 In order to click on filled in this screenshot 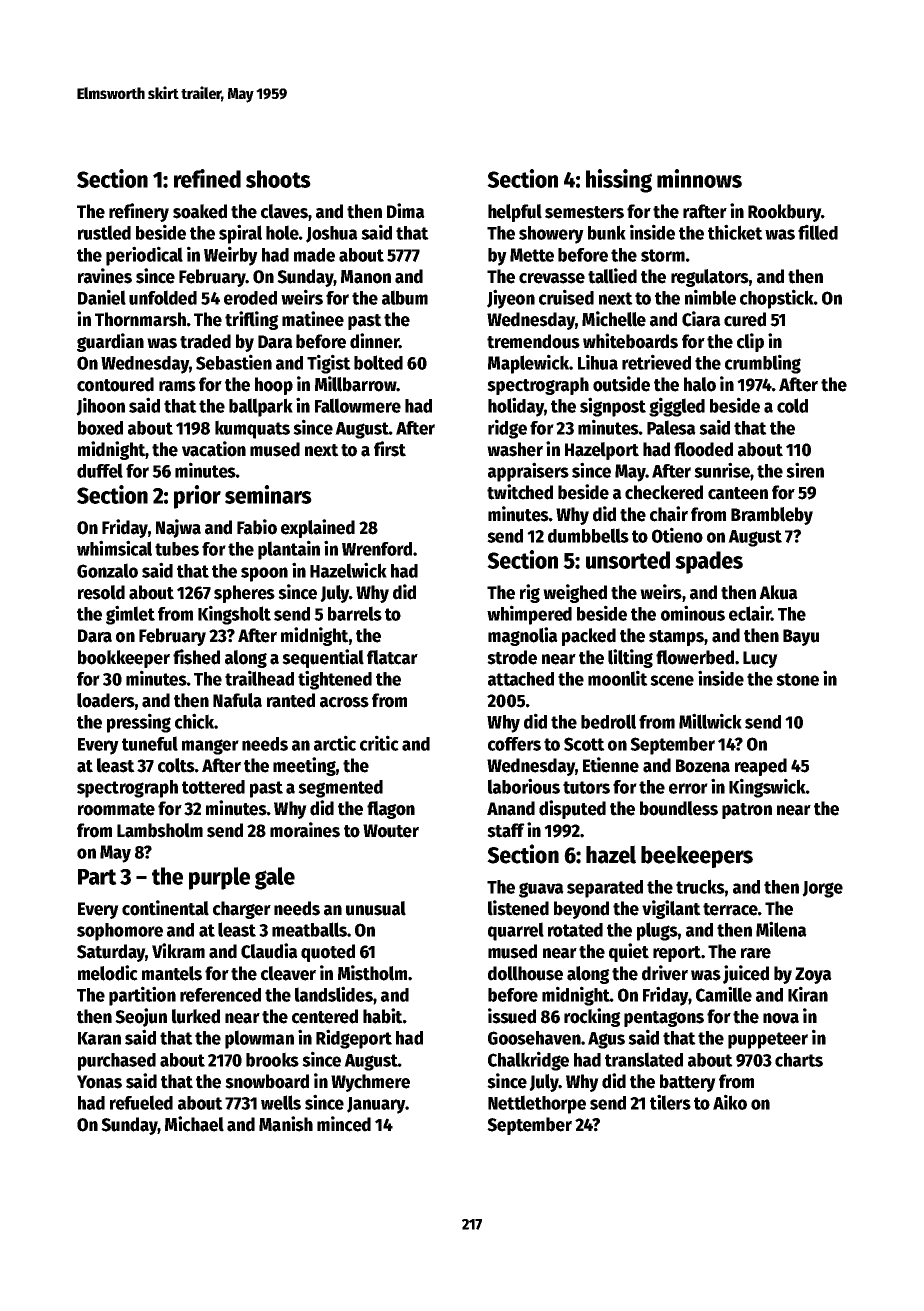, I will do `click(818, 232)`.
